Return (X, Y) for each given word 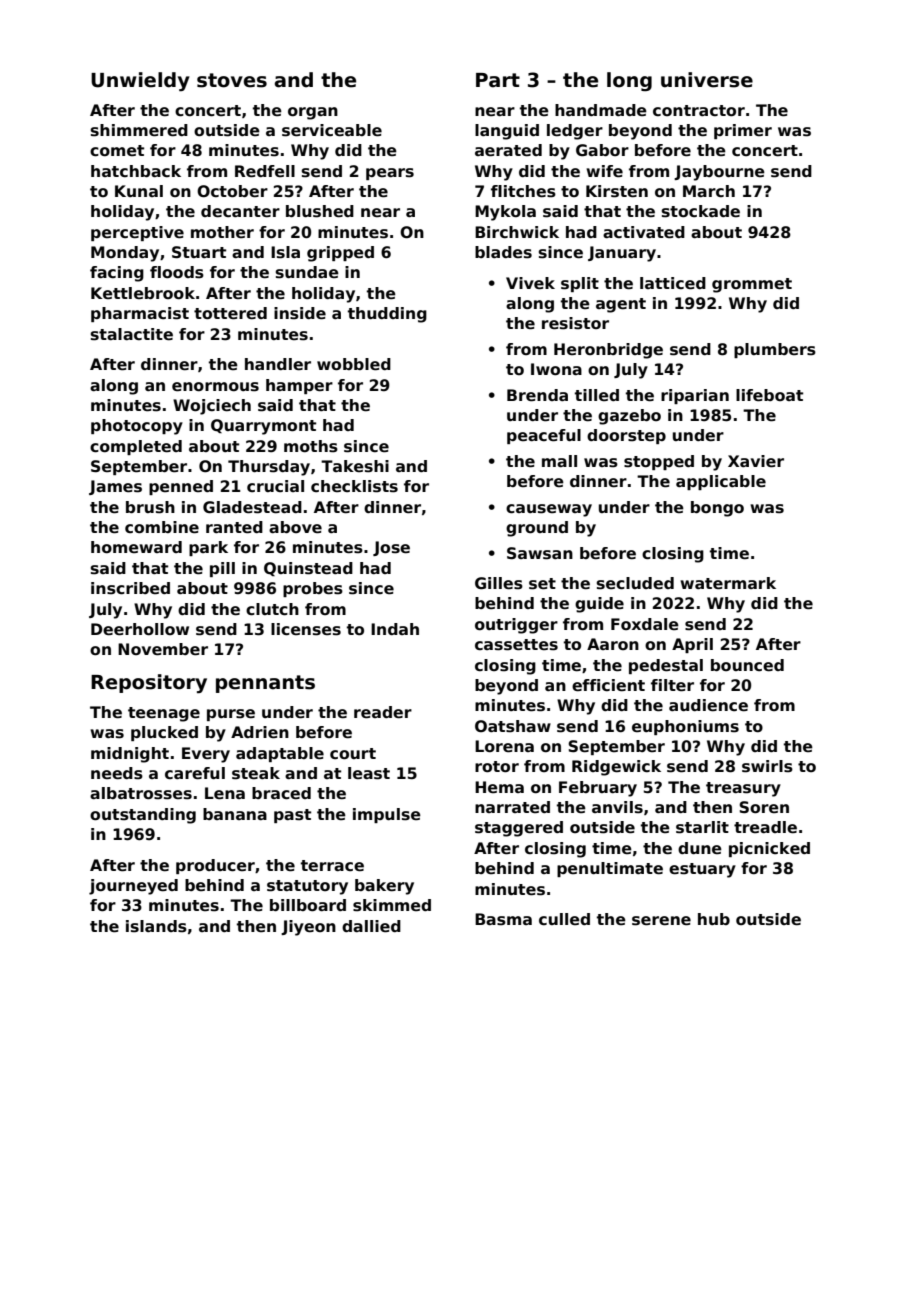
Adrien (260, 732)
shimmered (139, 130)
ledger (575, 132)
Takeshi (355, 466)
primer (743, 131)
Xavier (756, 461)
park (208, 548)
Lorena (504, 746)
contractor (699, 111)
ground (537, 529)
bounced (747, 665)
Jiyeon (308, 928)
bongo (717, 509)
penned (181, 487)
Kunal (139, 191)
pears (390, 174)
